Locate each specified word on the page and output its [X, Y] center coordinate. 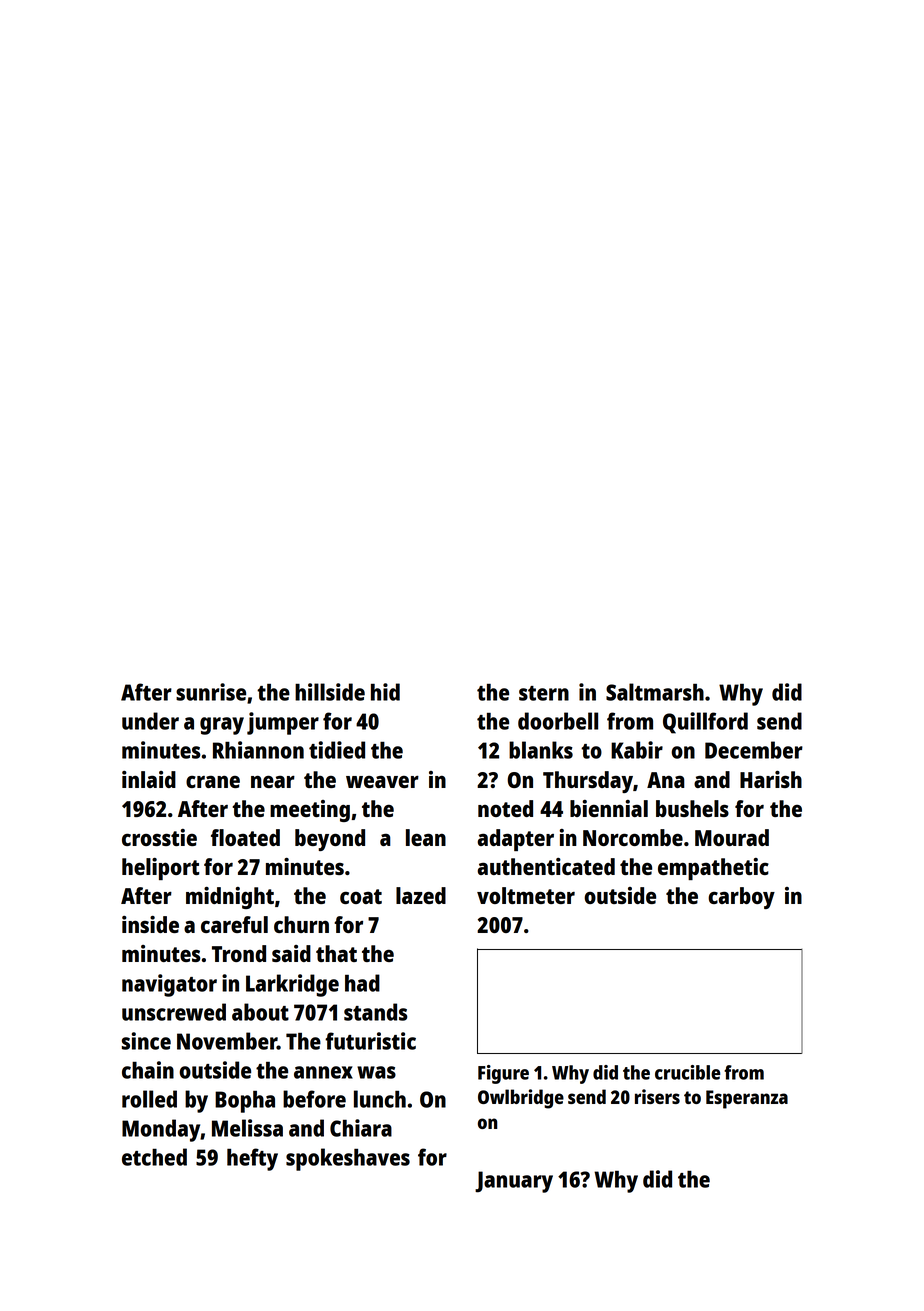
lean [426, 837]
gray [222, 726]
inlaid [149, 779]
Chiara [361, 1128]
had [362, 983]
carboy [741, 898]
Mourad [732, 837]
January [514, 1182]
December [754, 750]
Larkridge [292, 985]
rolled [149, 1099]
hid [385, 692]
